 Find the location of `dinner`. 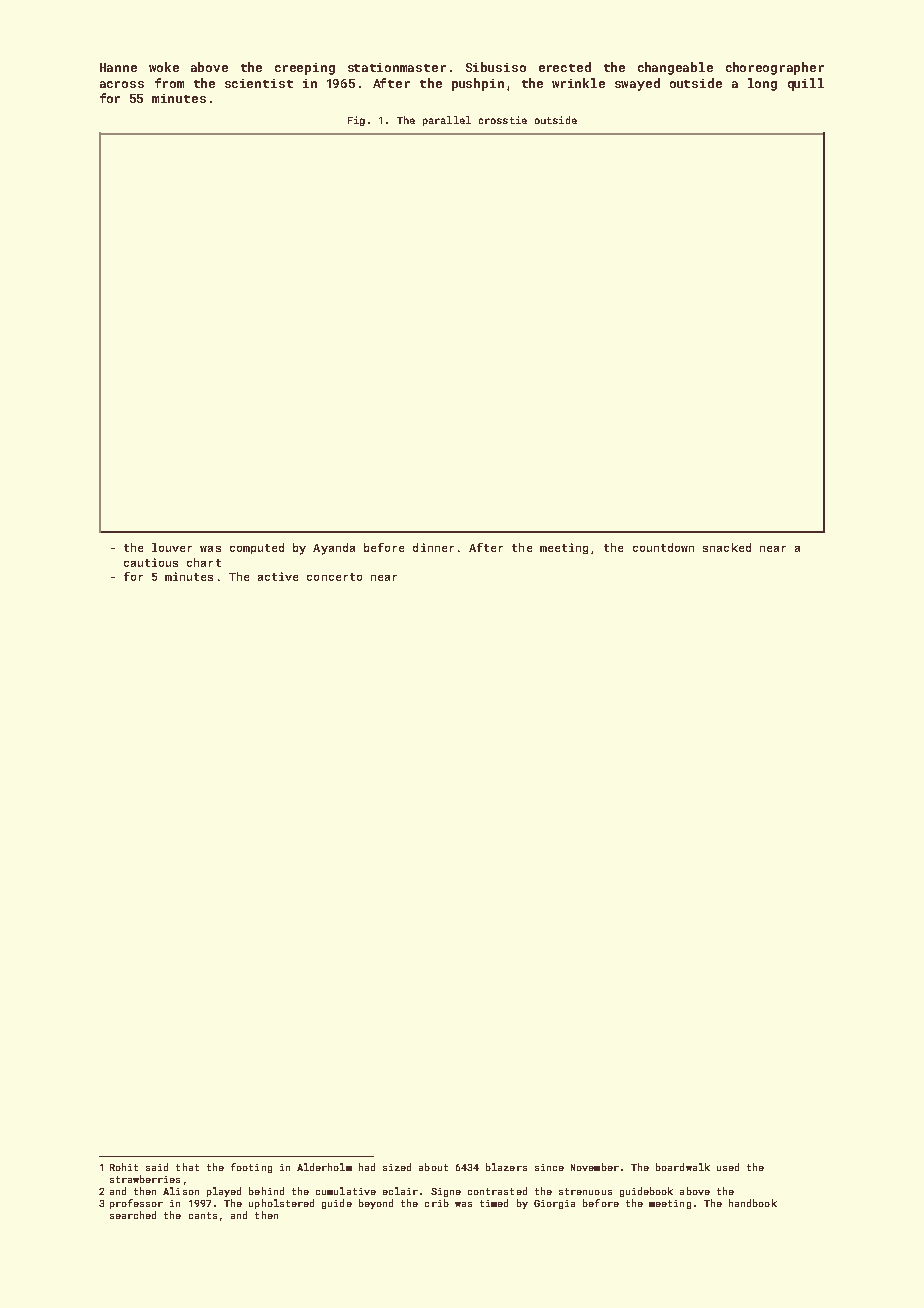

dinner is located at coordinates (433, 547).
